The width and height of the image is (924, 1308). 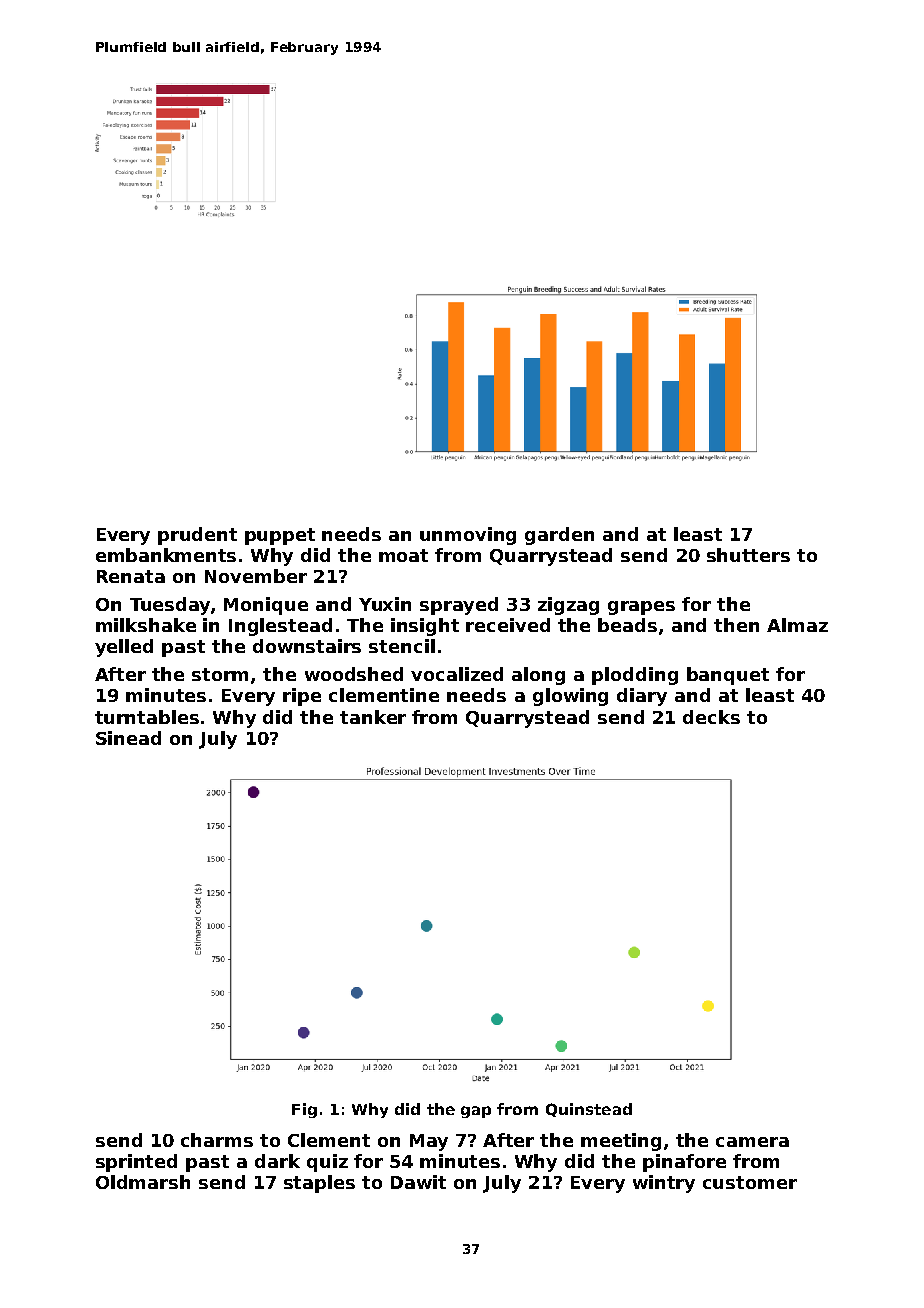 I want to click on decks, so click(x=711, y=717).
